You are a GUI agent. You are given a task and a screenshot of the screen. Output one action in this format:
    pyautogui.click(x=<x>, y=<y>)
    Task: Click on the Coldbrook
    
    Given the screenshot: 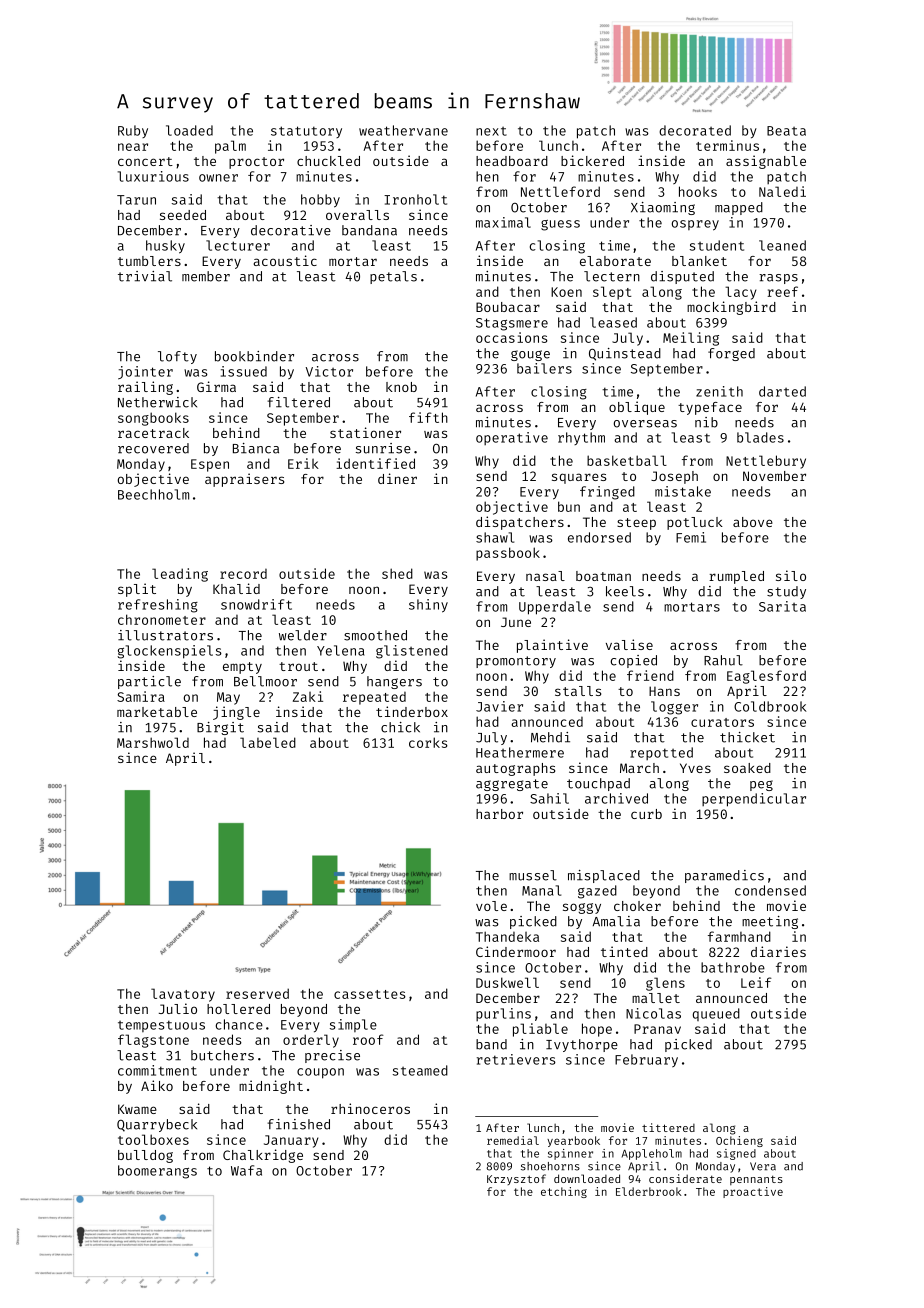 What is the action you would take?
    pyautogui.click(x=770, y=706)
